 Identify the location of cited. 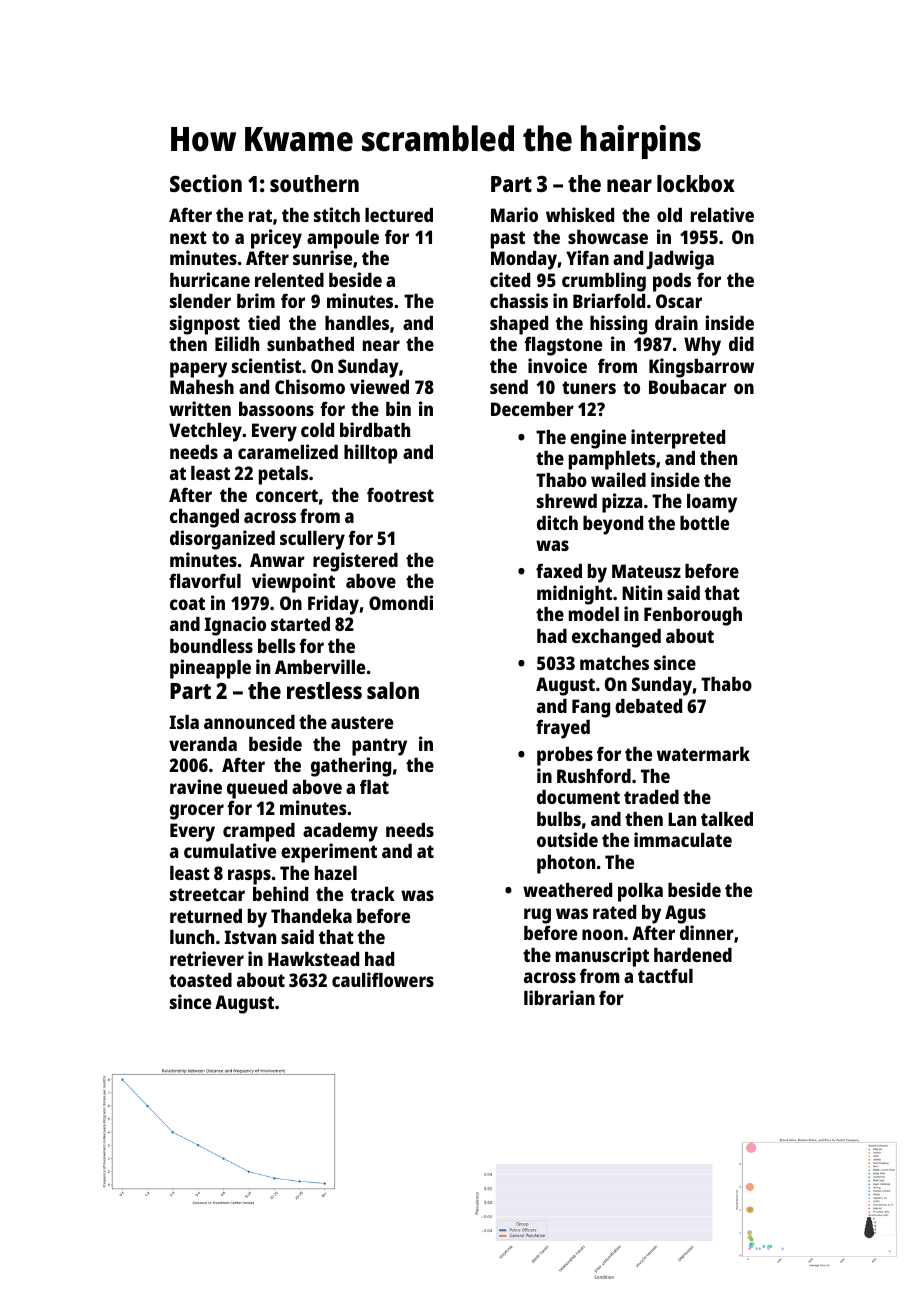
(510, 279).
